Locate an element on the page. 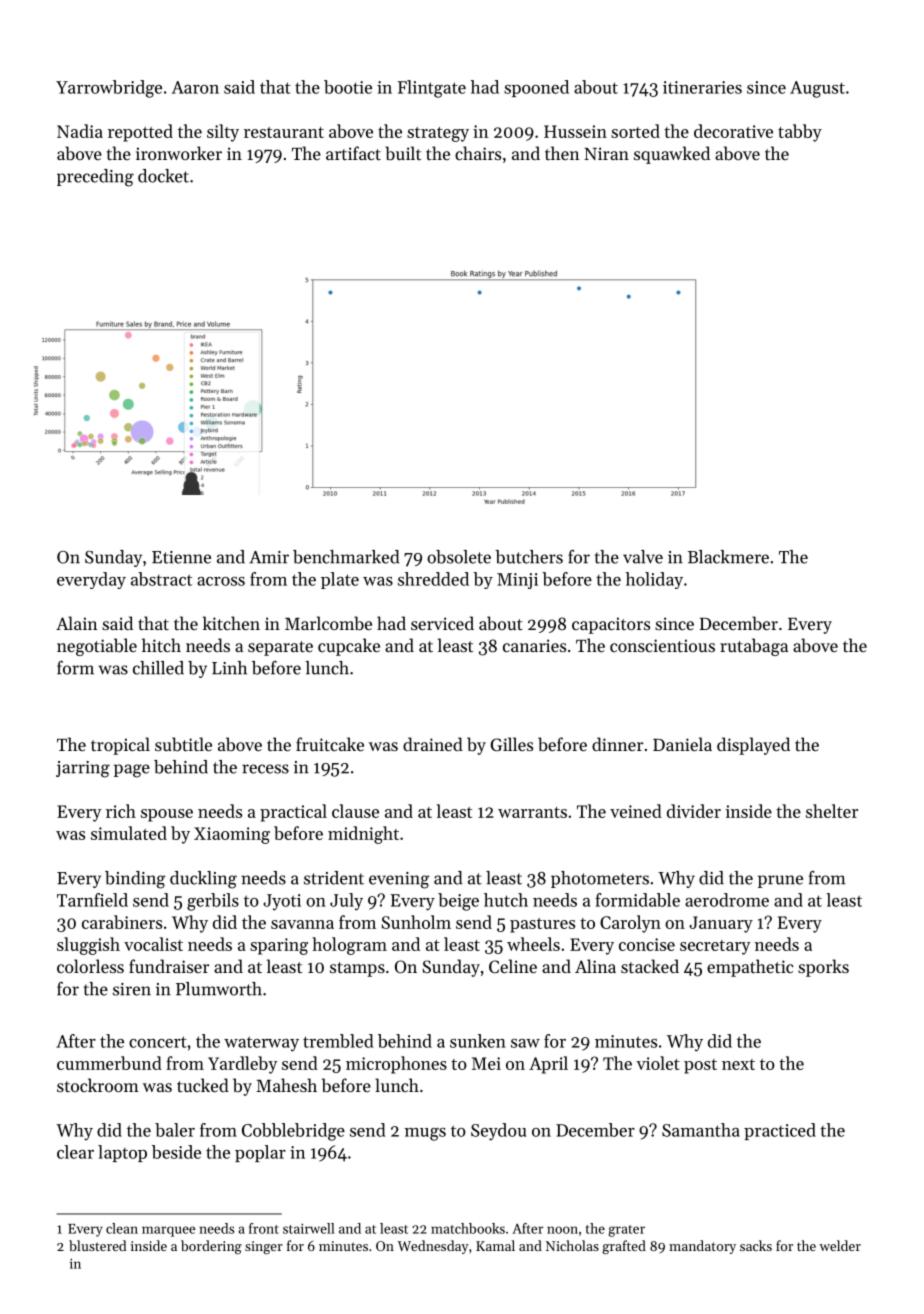 The height and width of the image is (1314, 924). rutabaga is located at coordinates (754, 647).
